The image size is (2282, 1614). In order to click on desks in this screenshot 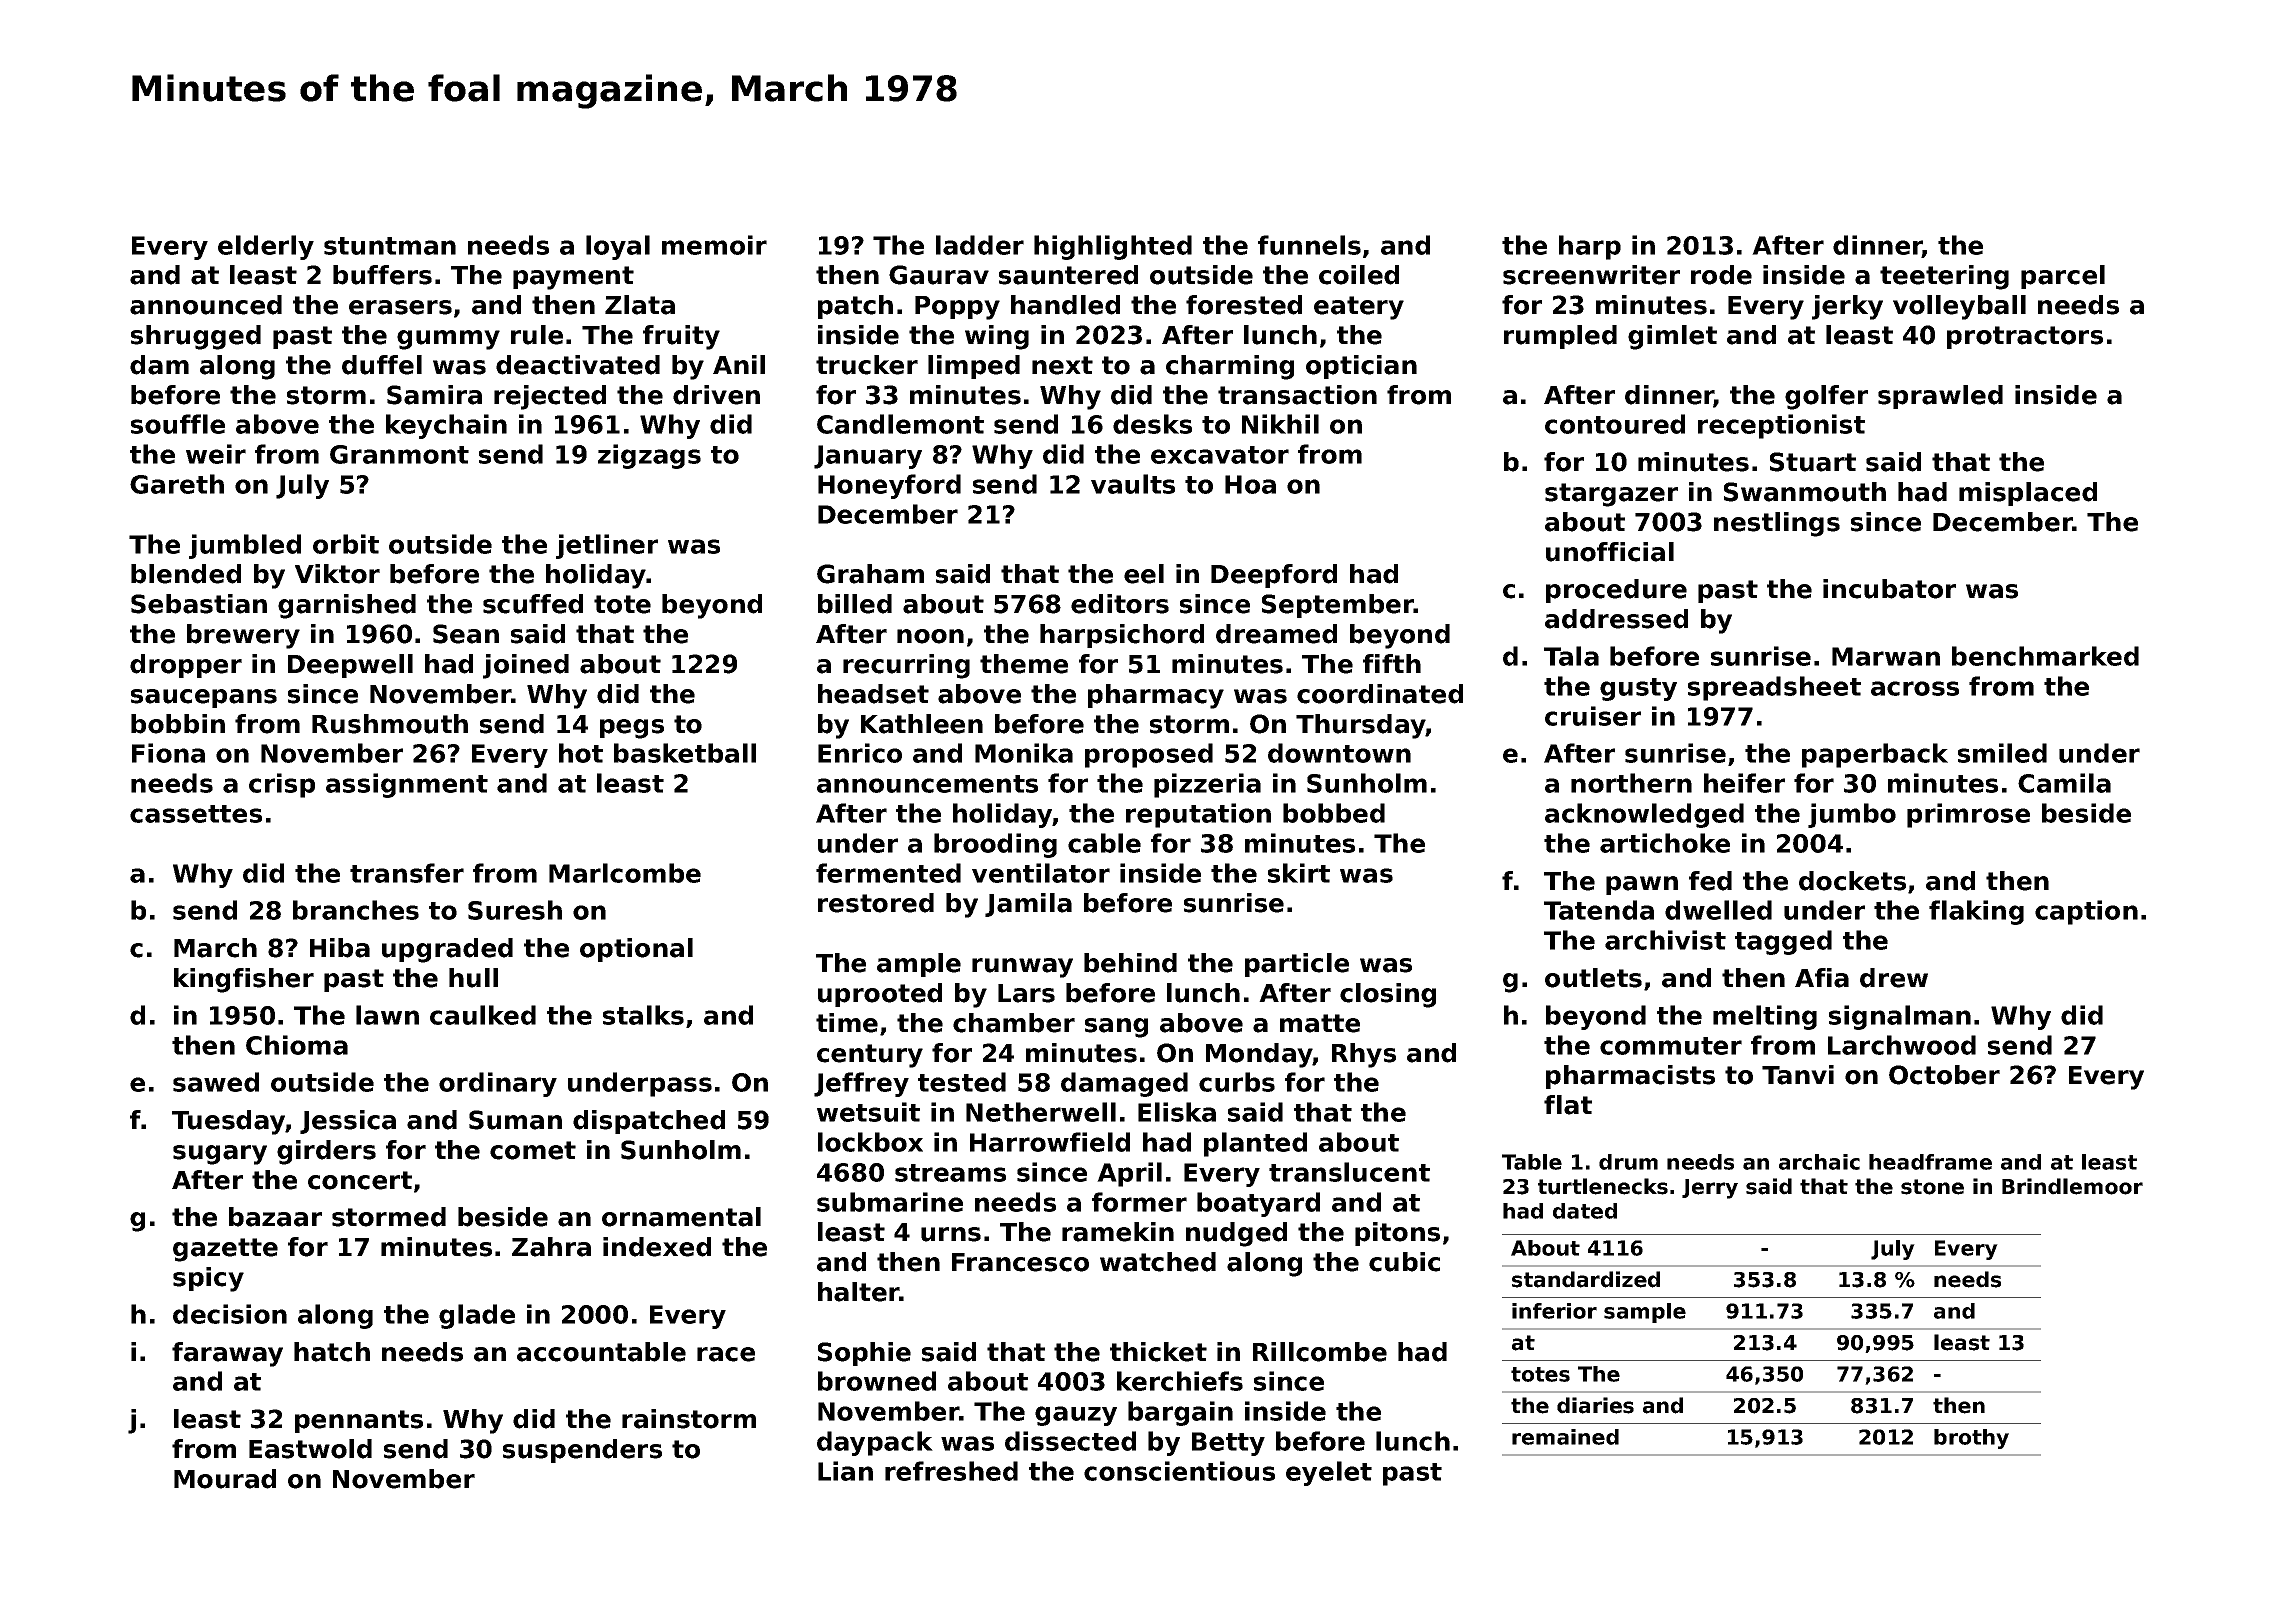, I will do `click(1152, 424)`.
